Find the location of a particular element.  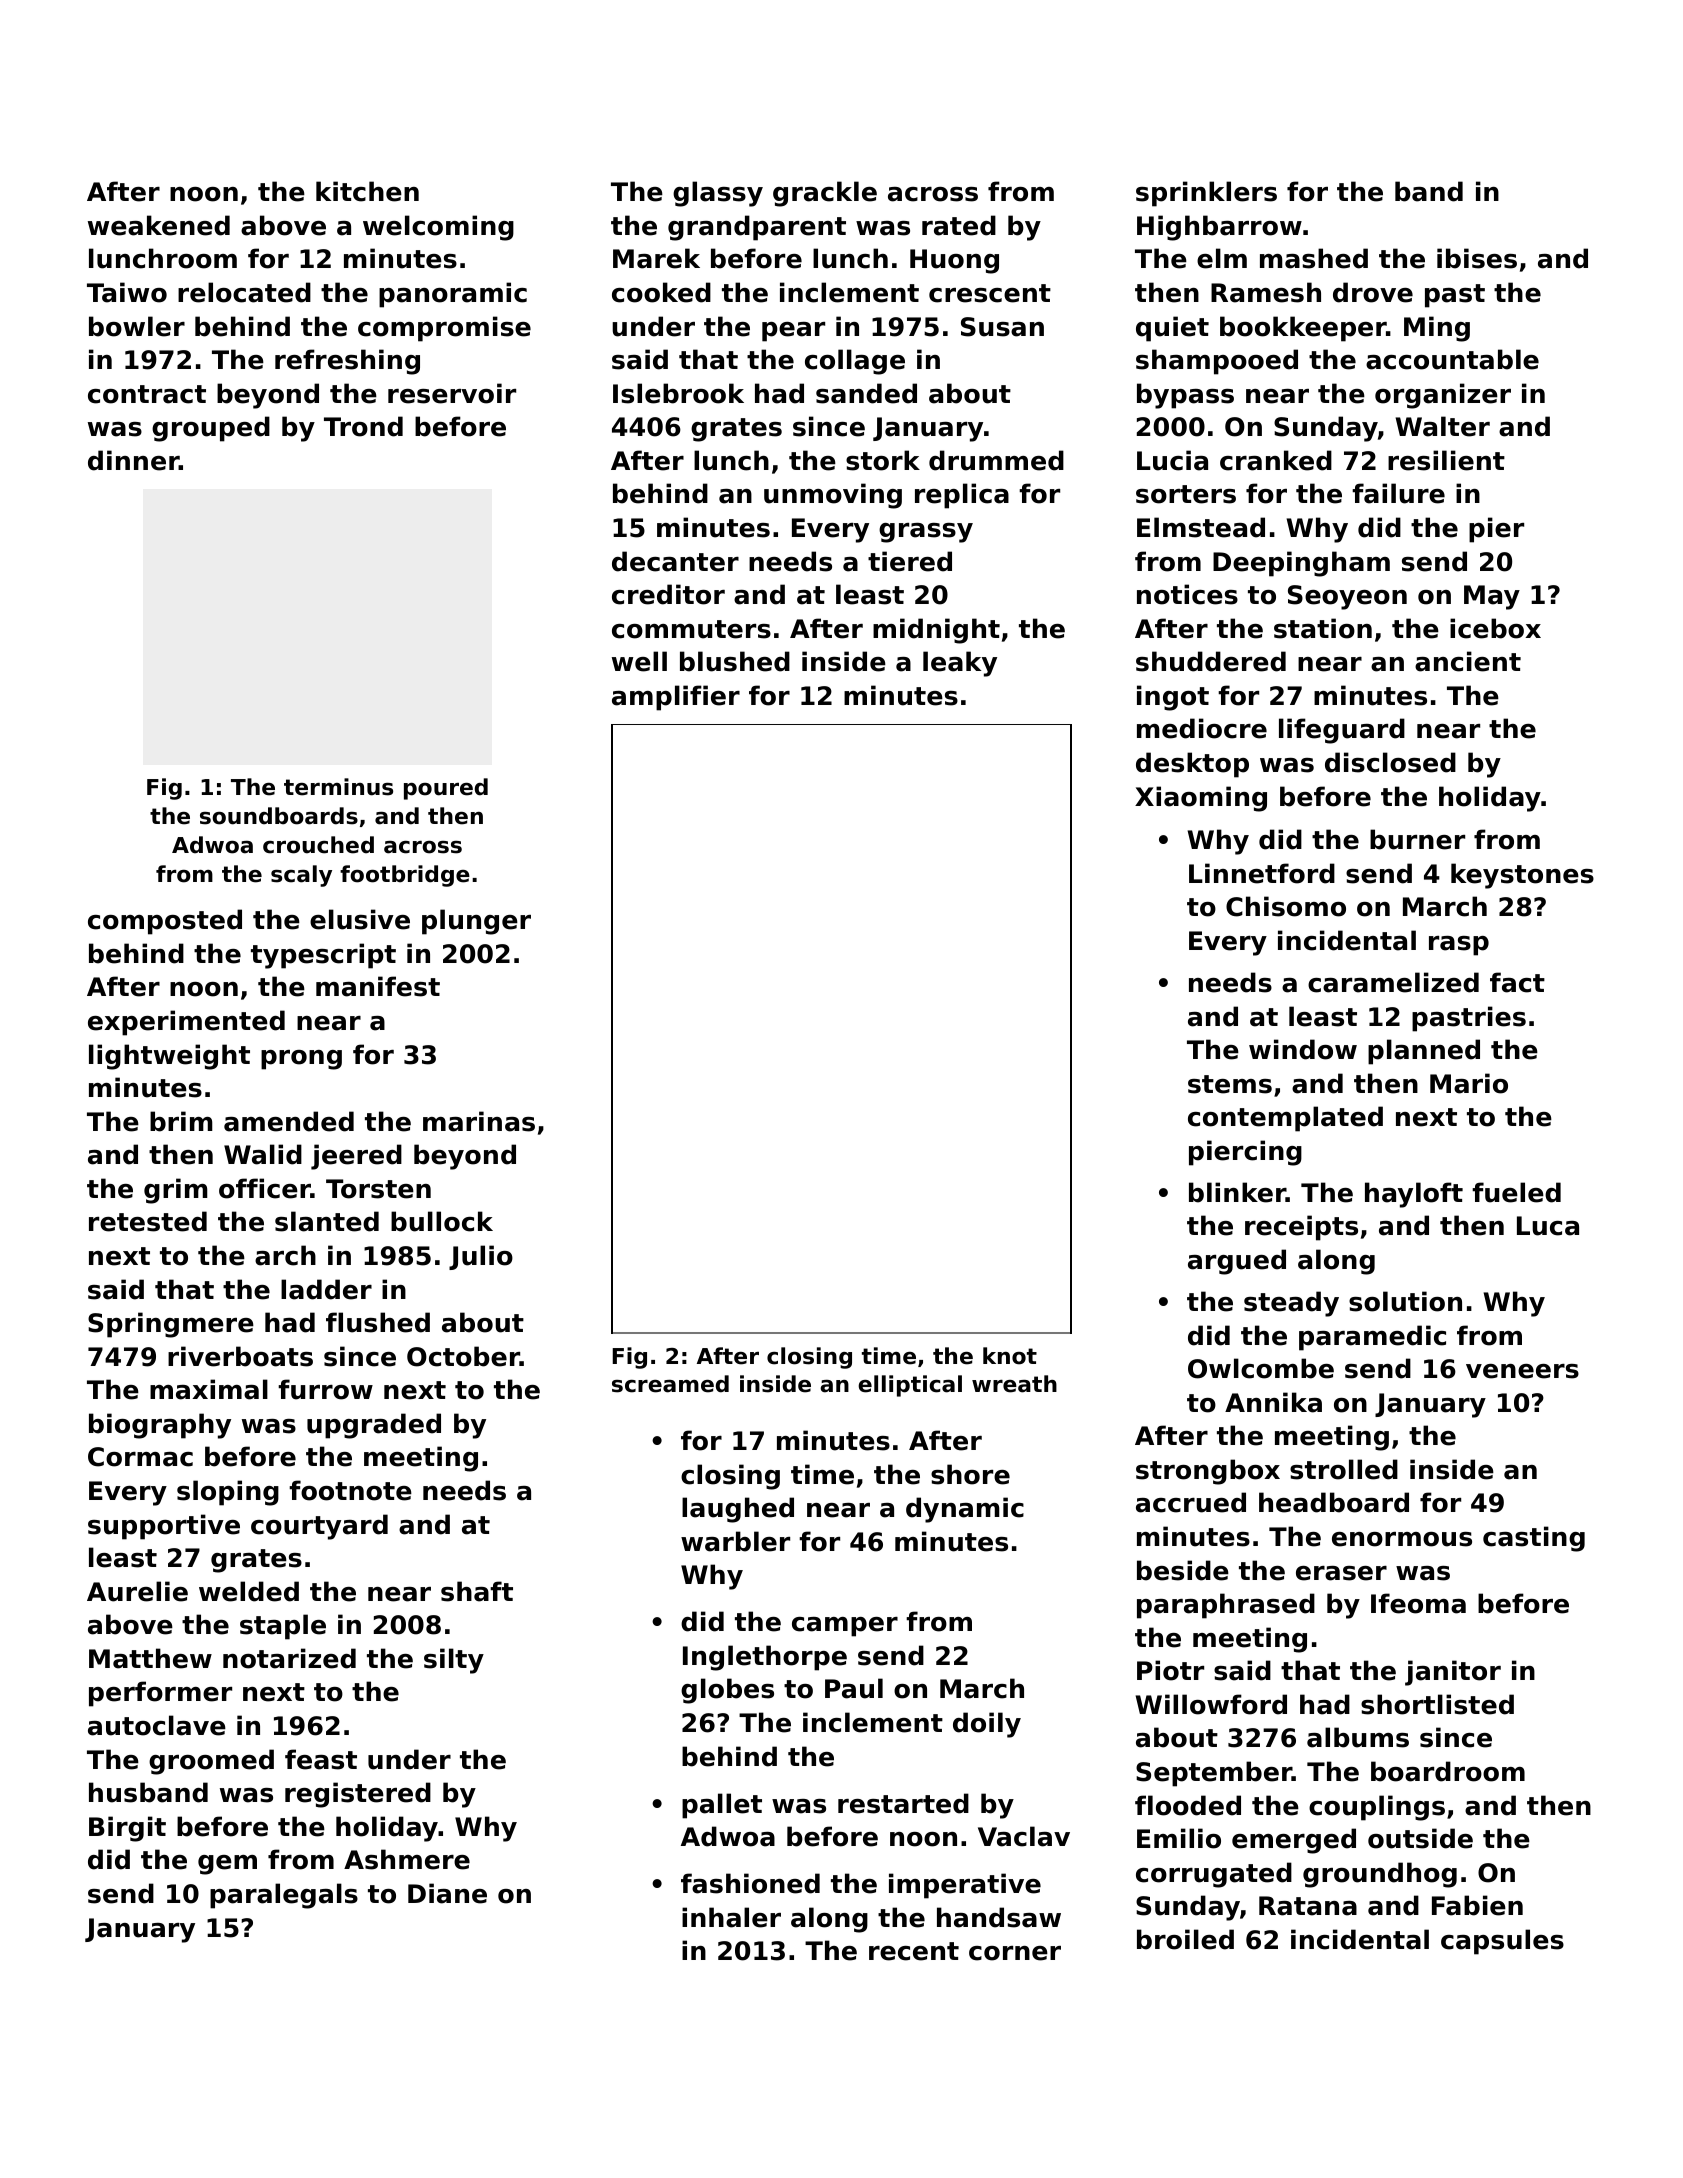

couplings is located at coordinates (1377, 1808).
